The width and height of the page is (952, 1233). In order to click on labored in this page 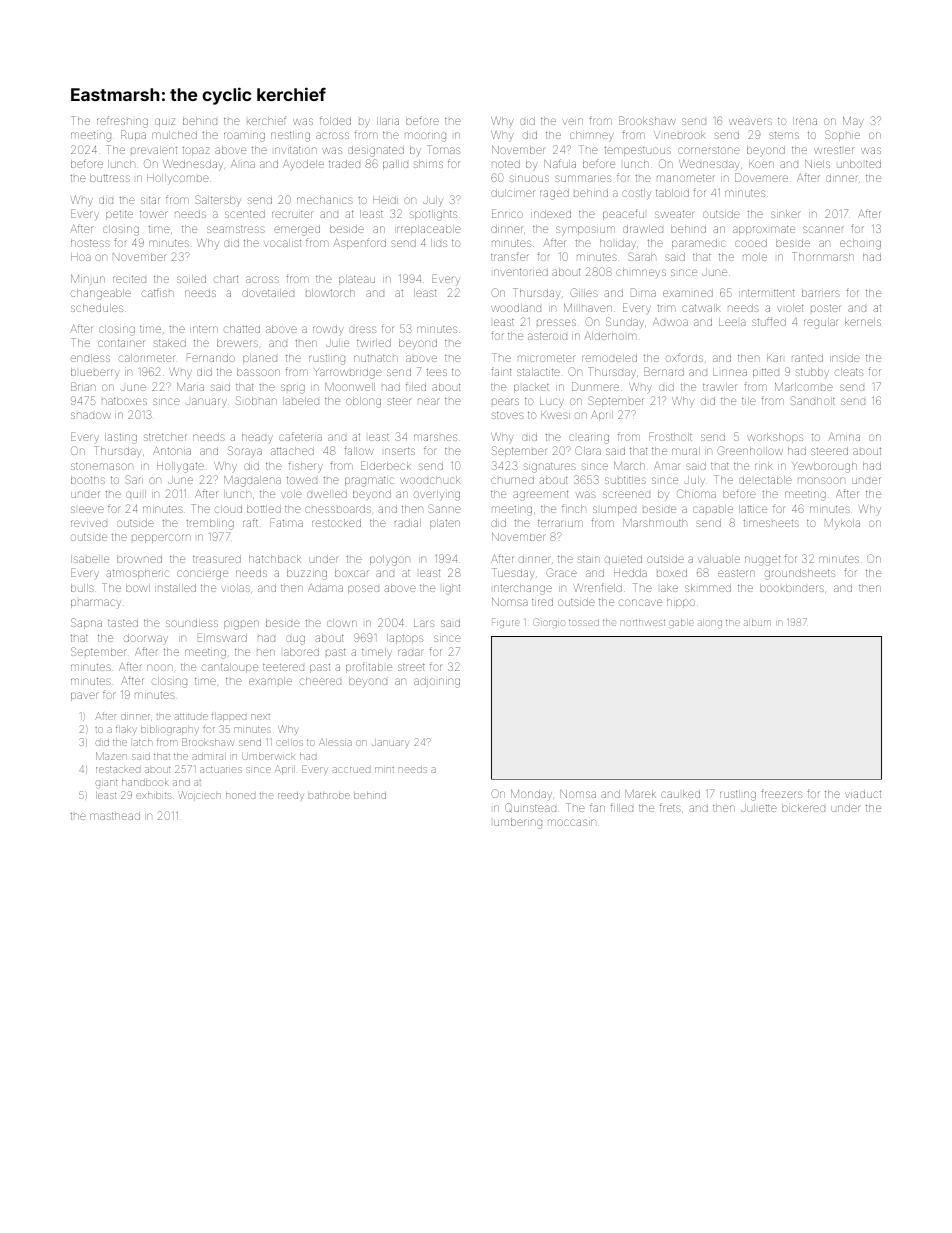, I will do `click(301, 652)`.
